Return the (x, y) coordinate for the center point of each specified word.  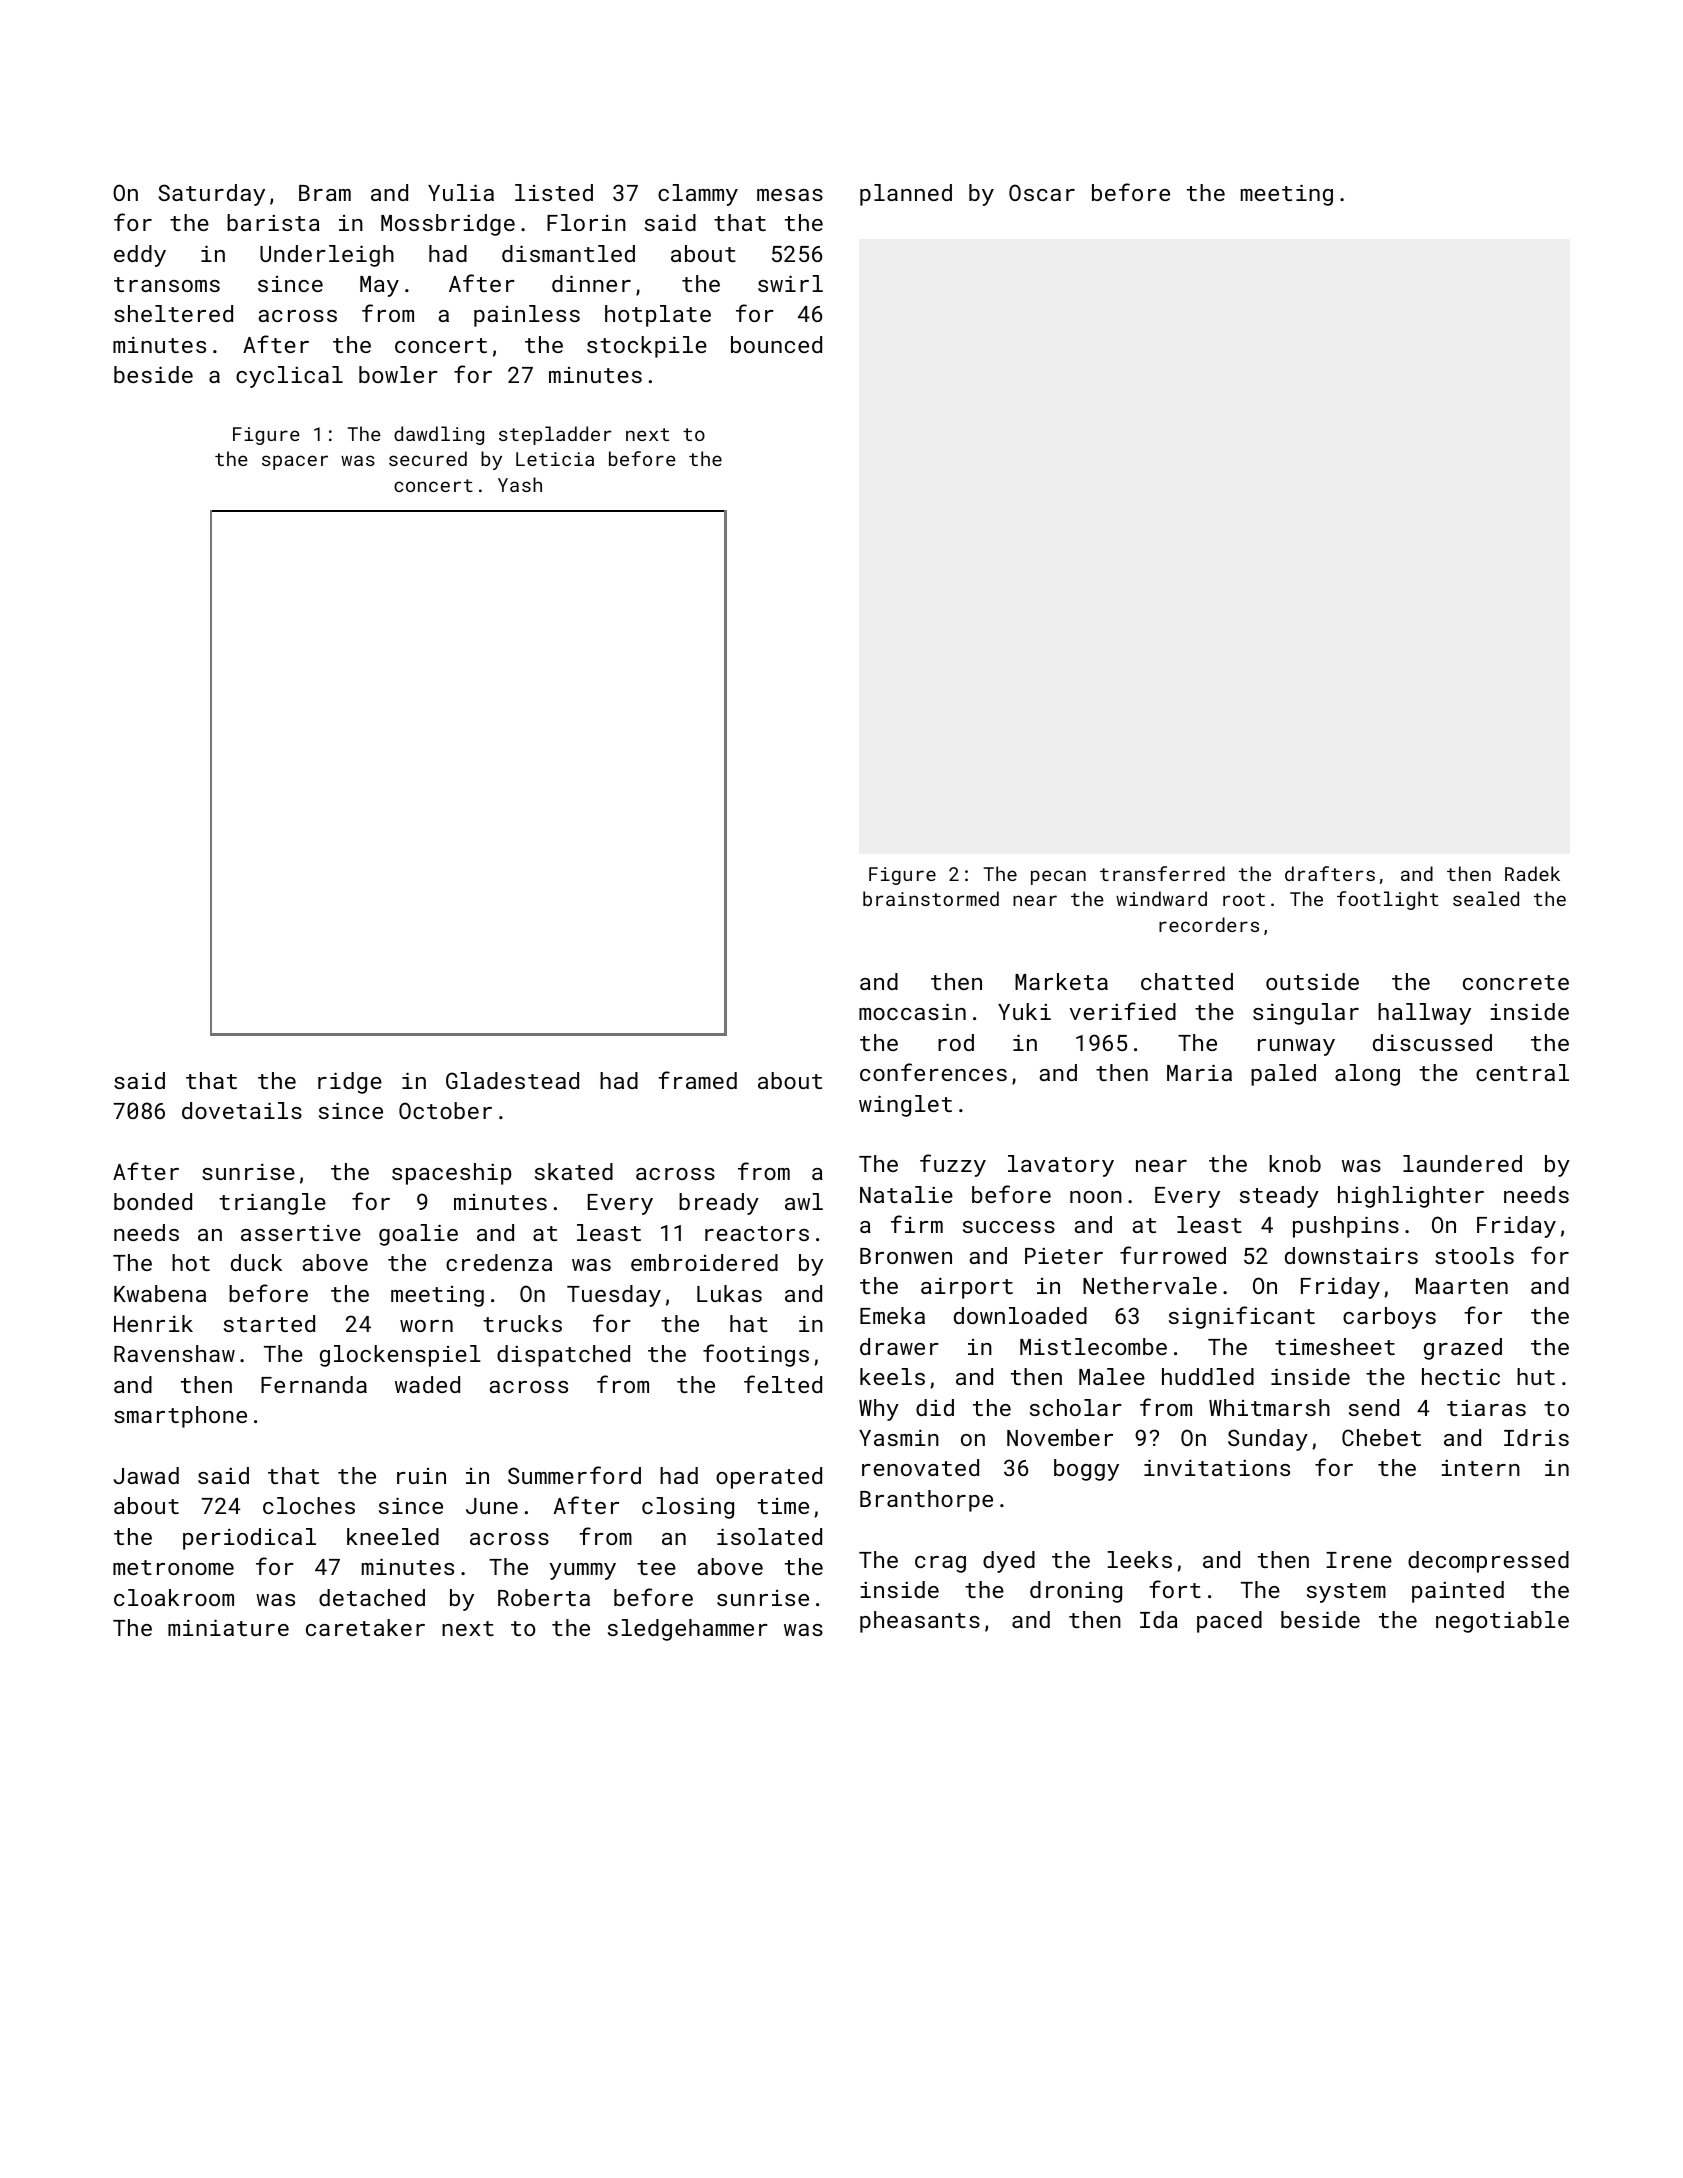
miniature (228, 1627)
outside (1312, 981)
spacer (295, 462)
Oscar (1042, 192)
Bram (325, 193)
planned (906, 195)
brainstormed (931, 898)
